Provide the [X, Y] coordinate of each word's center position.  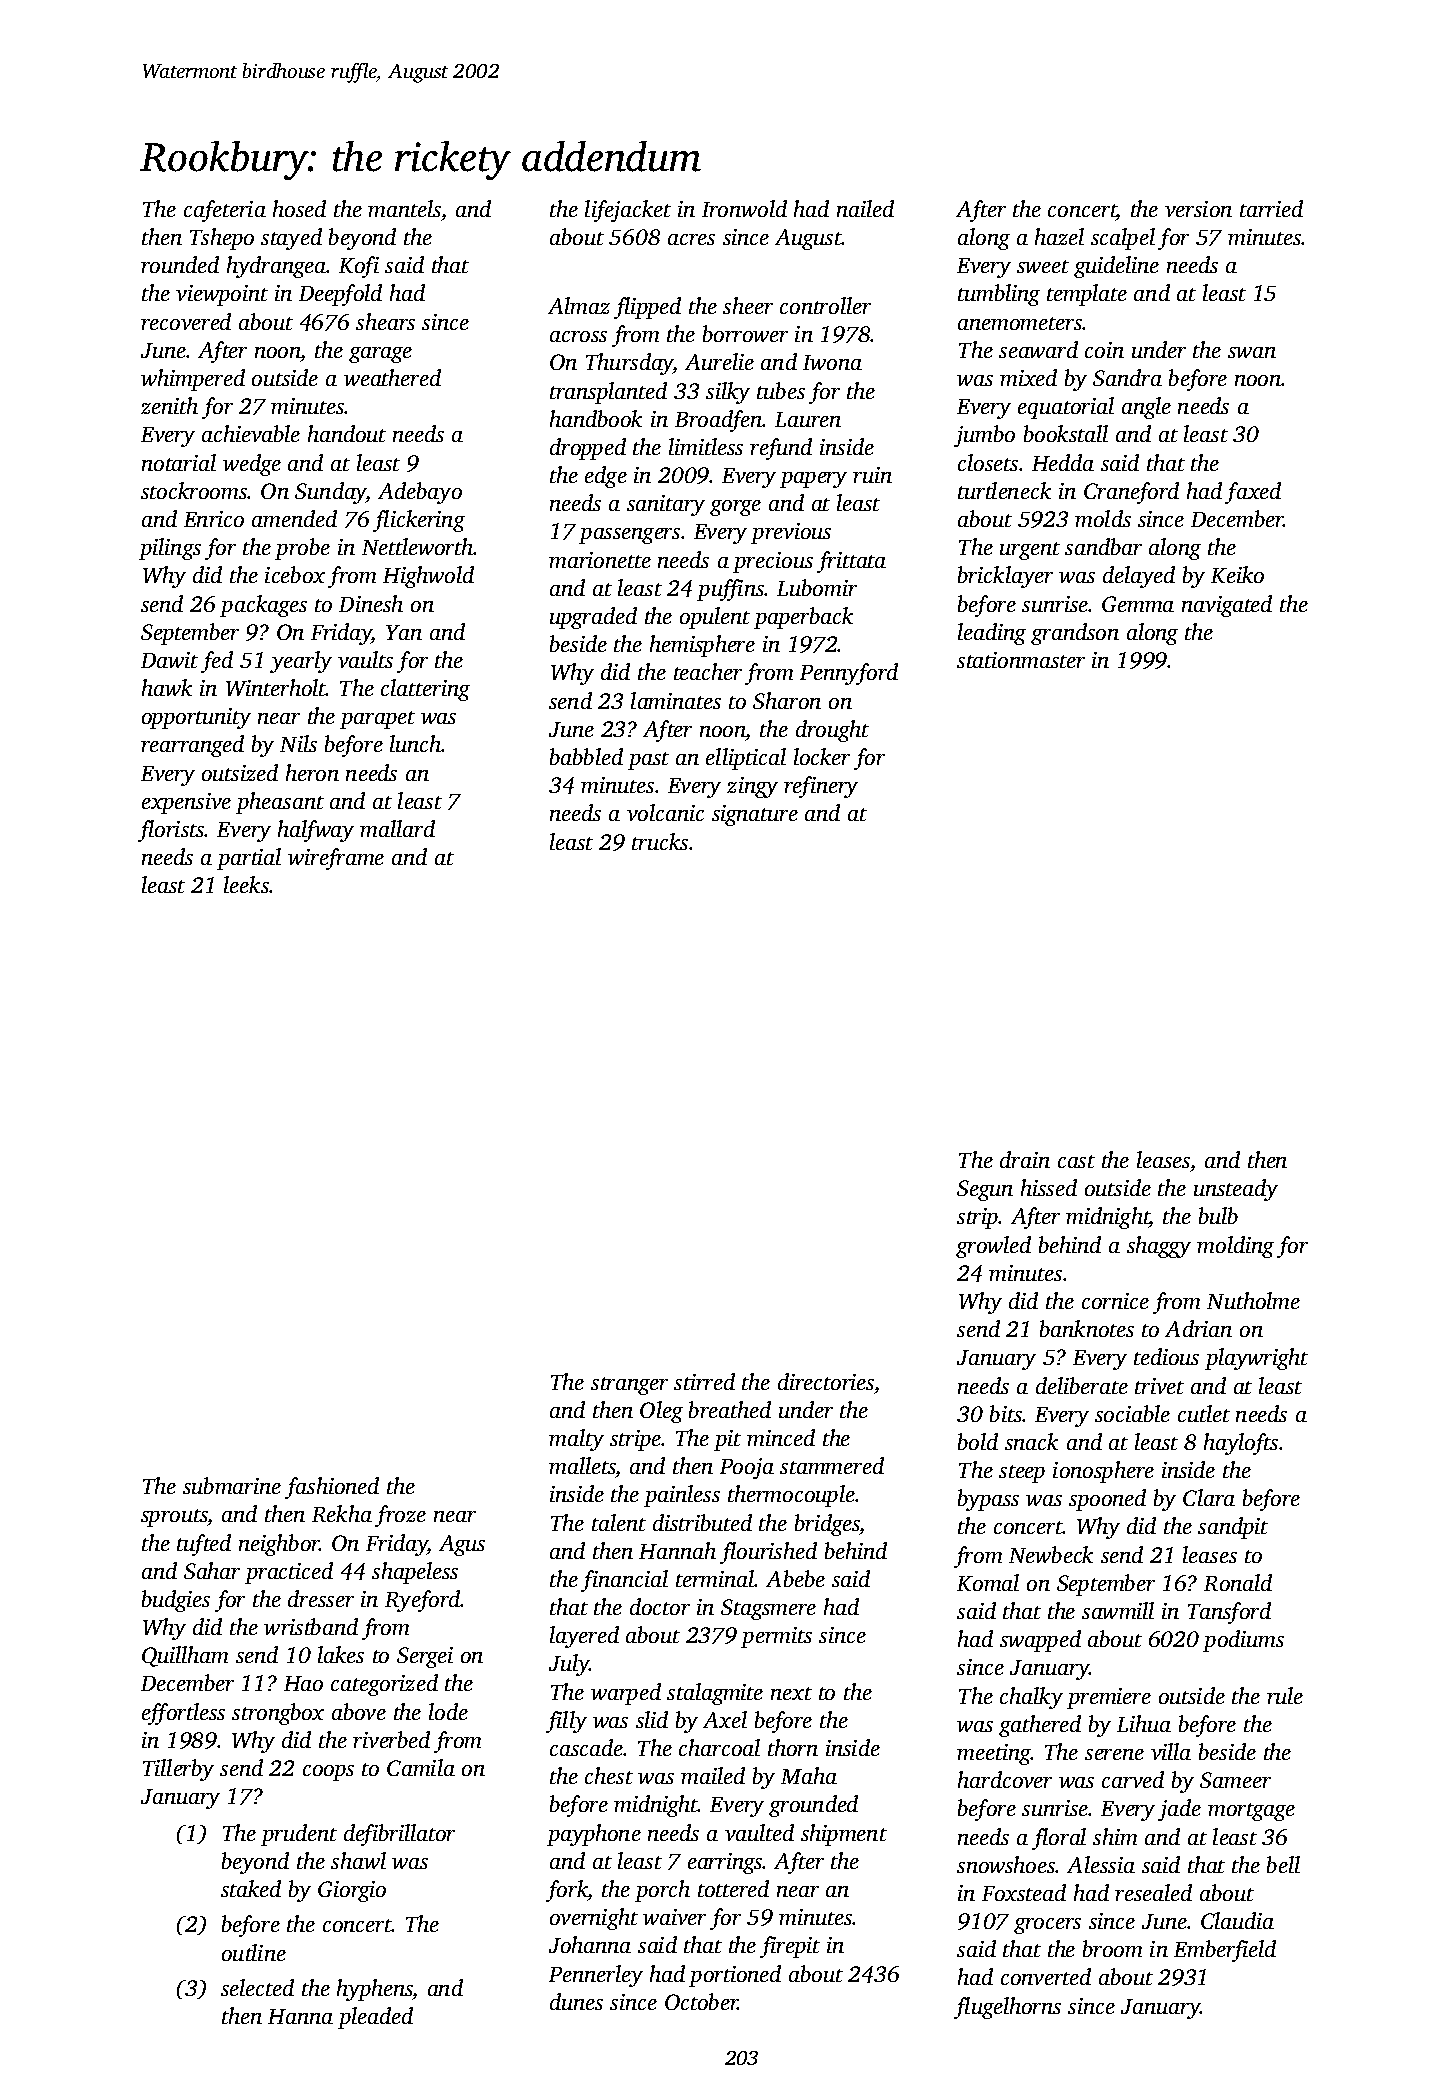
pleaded [375, 2018]
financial [624, 1581]
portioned [735, 1976]
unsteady [1236, 1190]
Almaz [579, 305]
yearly [301, 662]
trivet [1159, 1386]
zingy [752, 787]
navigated [1227, 606]
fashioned [332, 1488]
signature [755, 815]
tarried [1271, 208]
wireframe [336, 859]
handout [347, 433]
